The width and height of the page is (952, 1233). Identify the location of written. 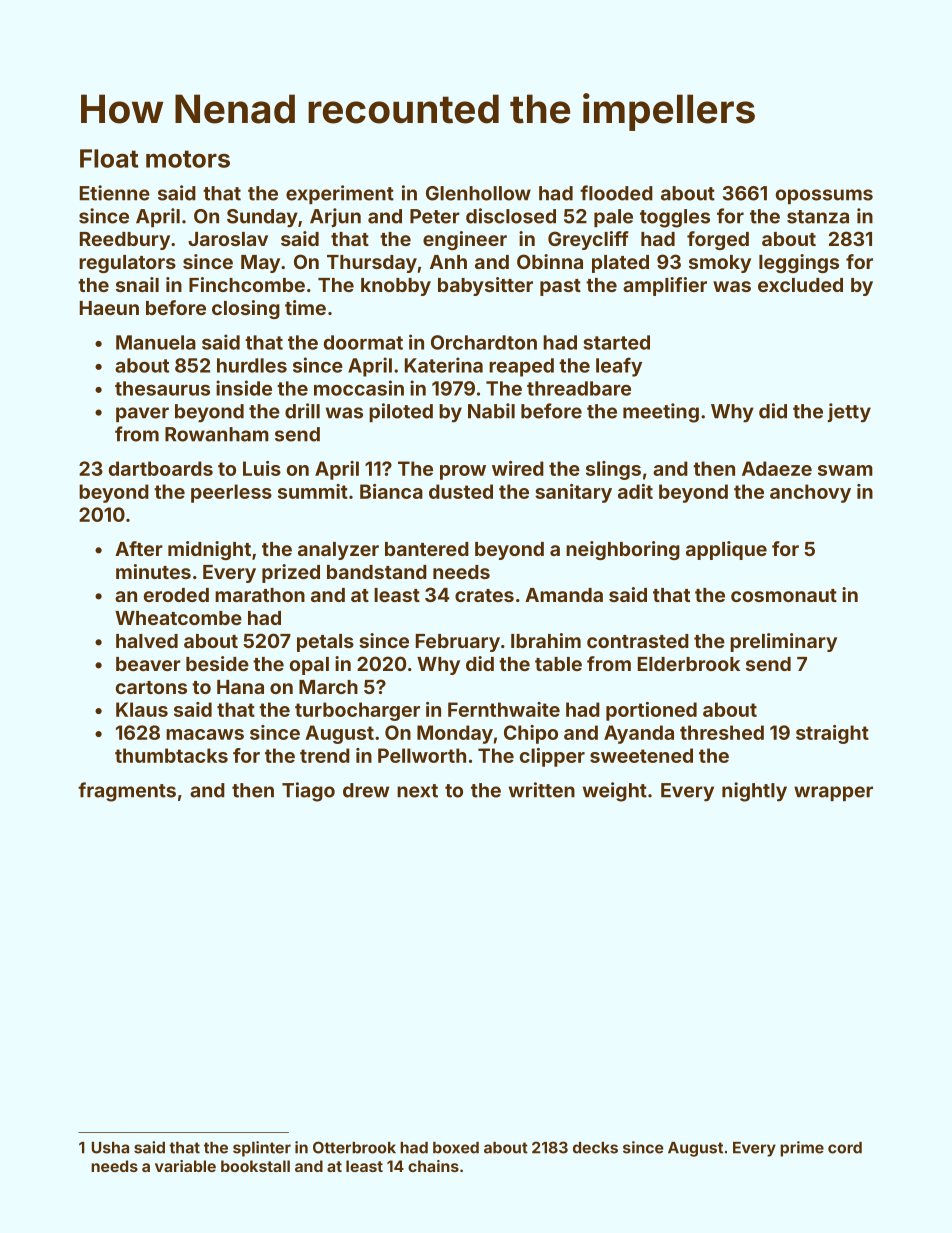
(542, 790).
